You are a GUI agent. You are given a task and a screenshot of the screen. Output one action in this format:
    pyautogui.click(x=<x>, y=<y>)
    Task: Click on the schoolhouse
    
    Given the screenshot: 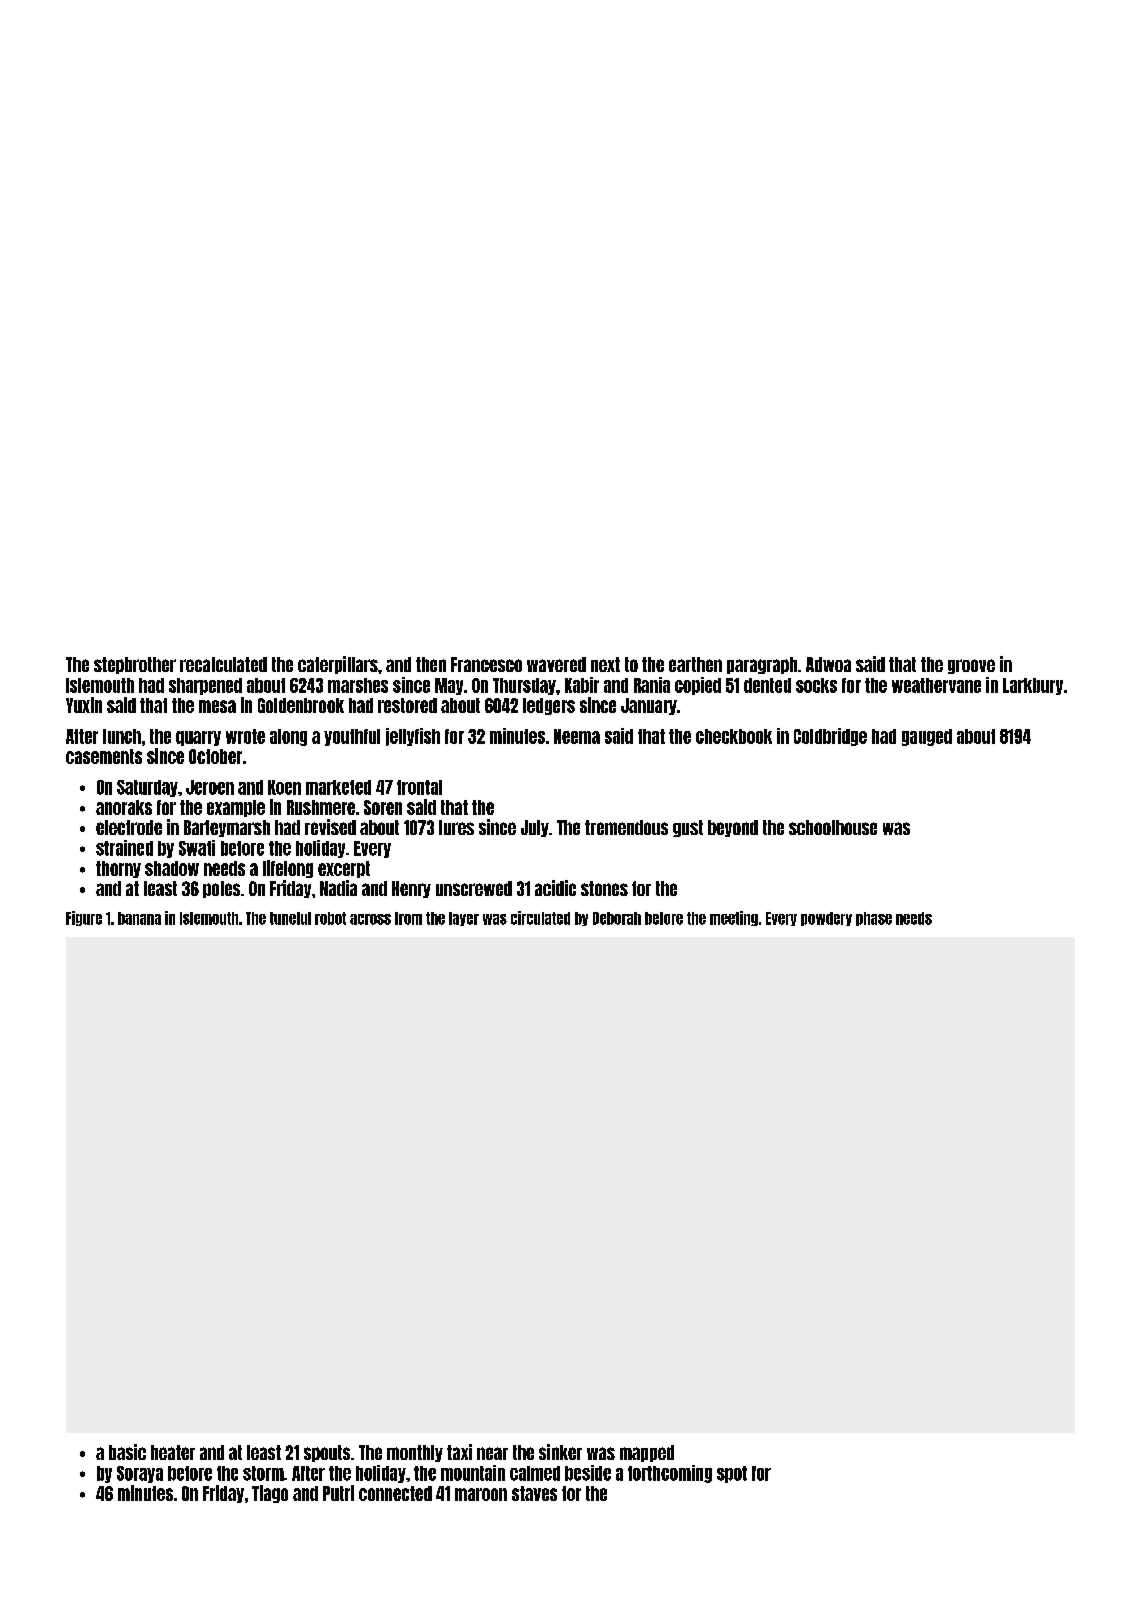 What is the action you would take?
    pyautogui.click(x=833, y=827)
